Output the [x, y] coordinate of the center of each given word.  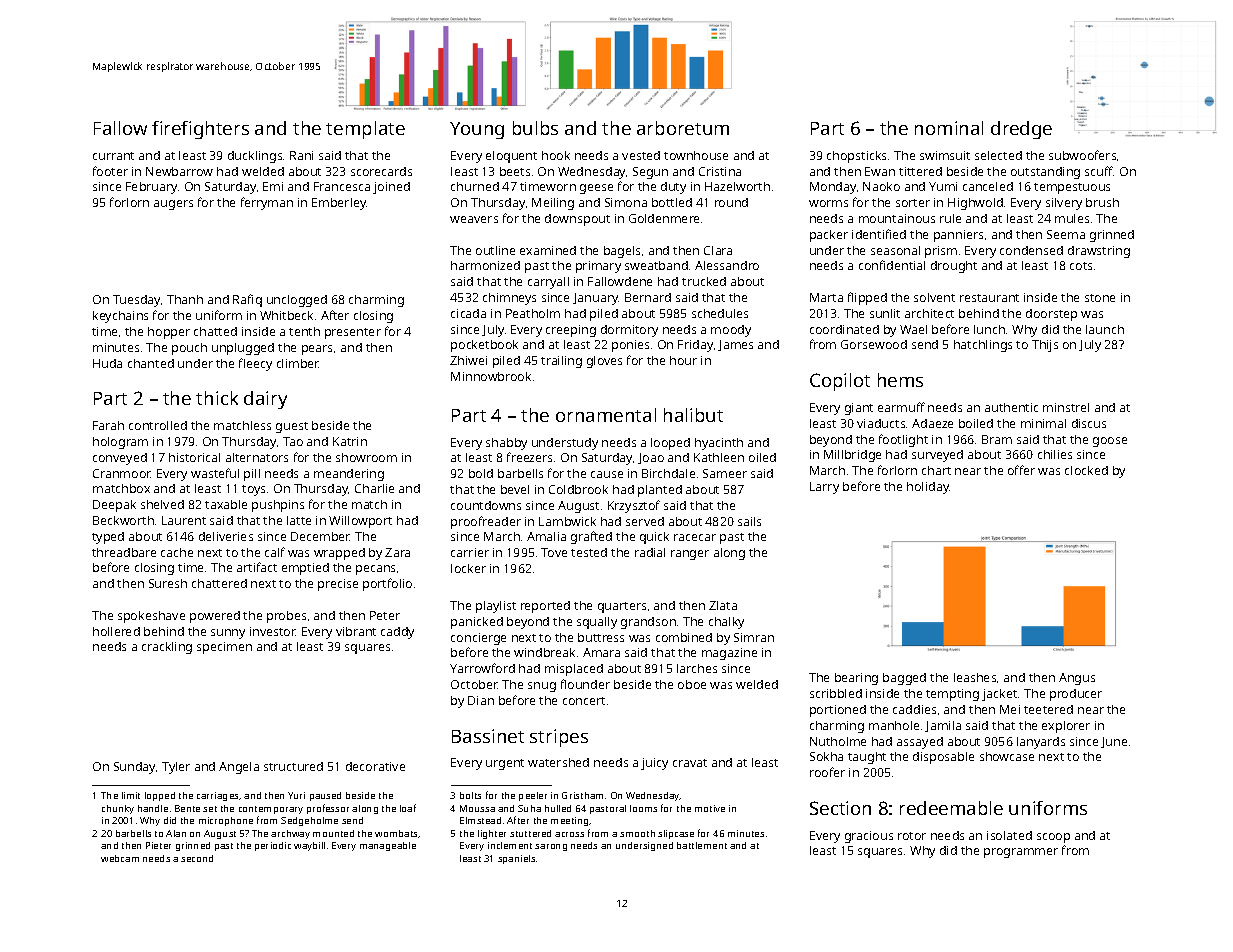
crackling [167, 648]
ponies [630, 346]
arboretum [683, 128]
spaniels [516, 859]
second [197, 858]
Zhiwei [468, 360]
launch [1105, 329]
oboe [692, 684]
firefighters [200, 130]
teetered [1048, 709]
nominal [949, 128]
